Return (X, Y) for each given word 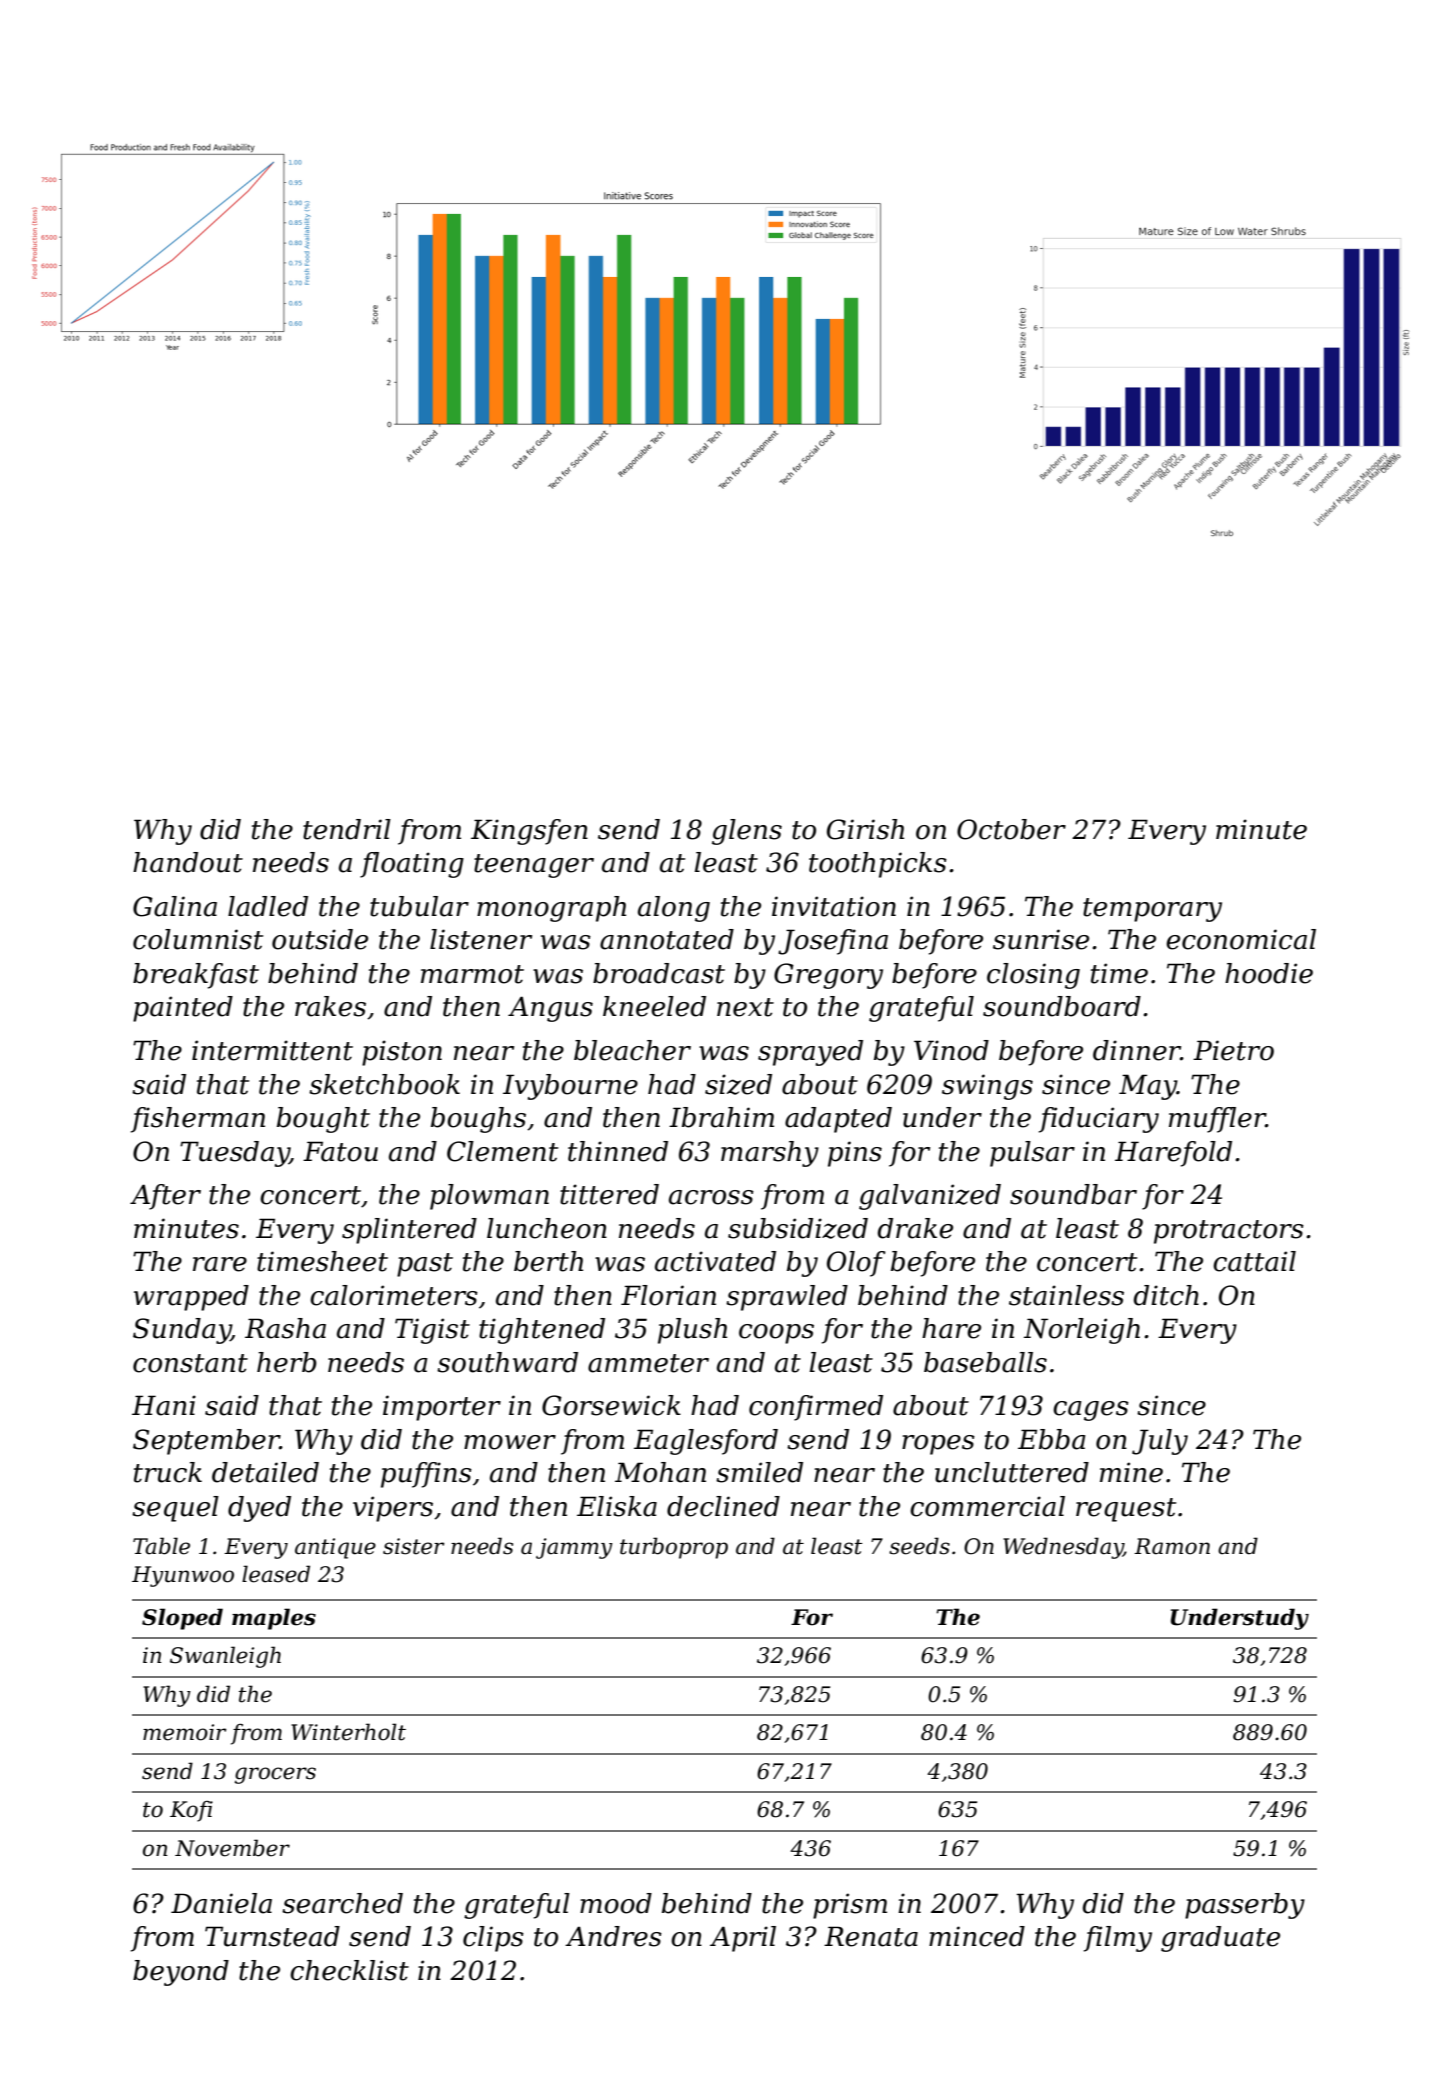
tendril (347, 829)
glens (747, 832)
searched (342, 1903)
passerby (1245, 1906)
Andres (613, 1936)
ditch (1166, 1295)
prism (850, 1906)
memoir (185, 1732)
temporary (1152, 910)
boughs (478, 1120)
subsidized (798, 1228)
